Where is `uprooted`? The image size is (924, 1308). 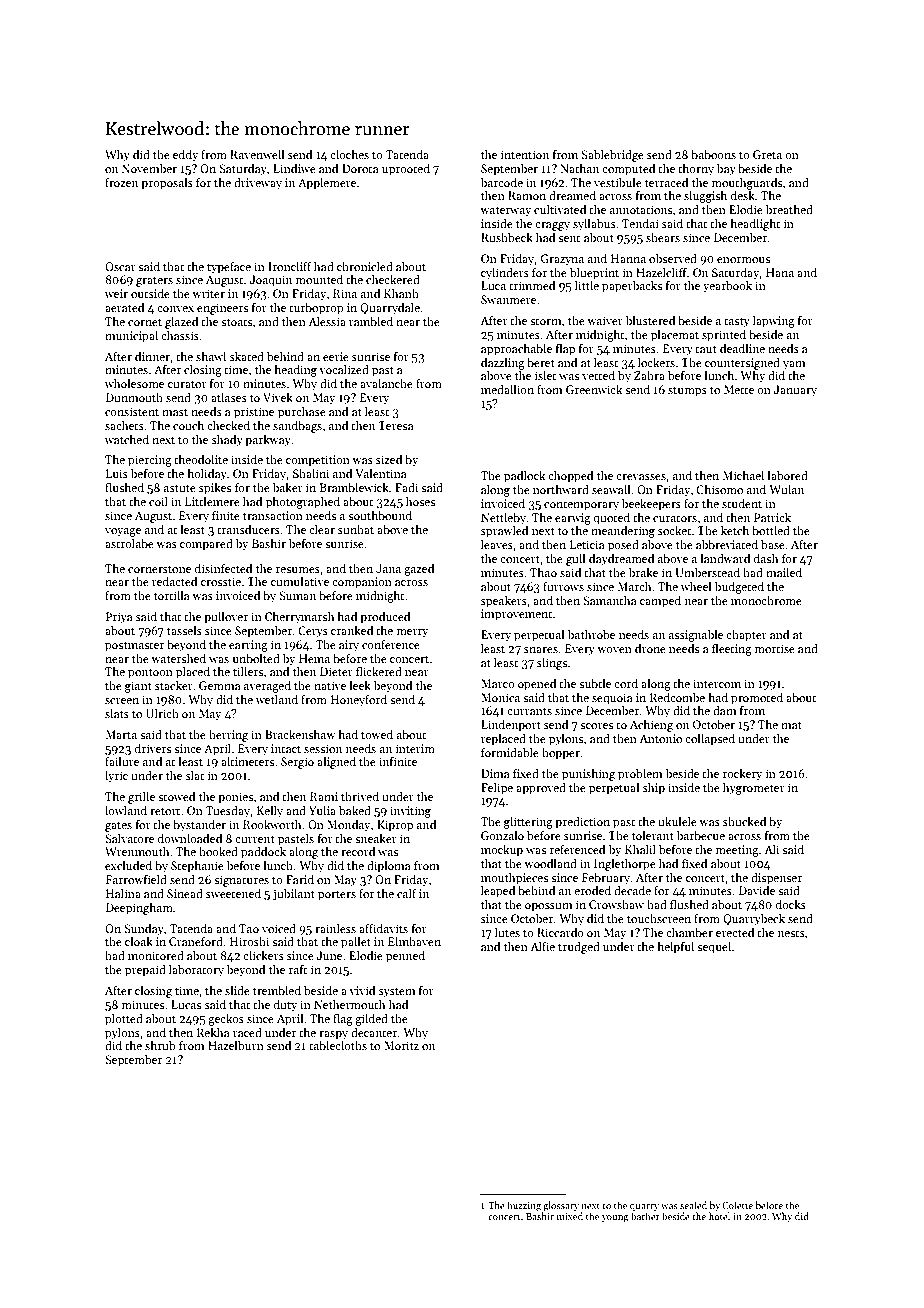 uprooted is located at coordinates (406, 170).
